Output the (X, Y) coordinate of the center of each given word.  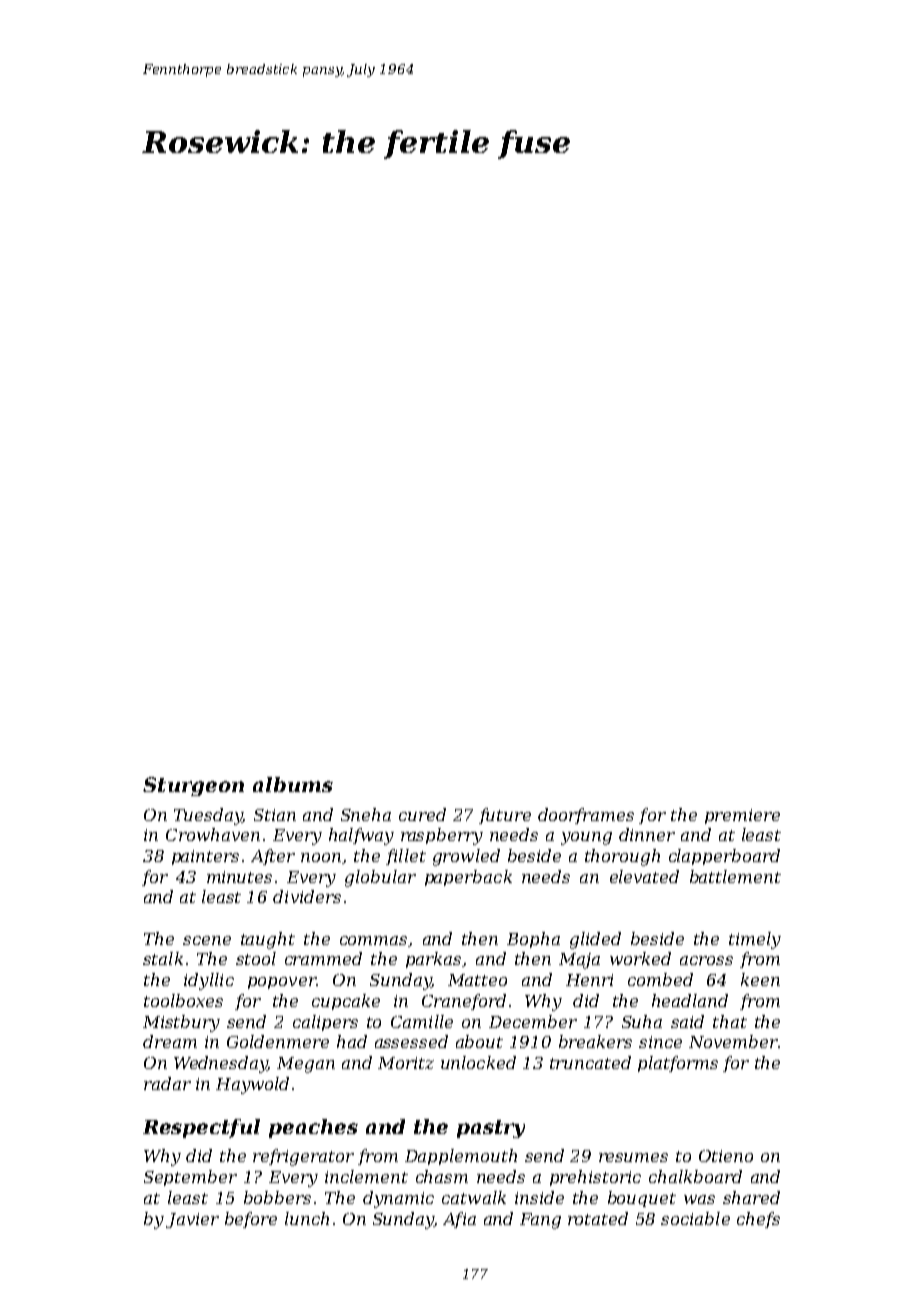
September (190, 1178)
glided (595, 940)
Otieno (726, 1156)
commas (373, 940)
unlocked (478, 1062)
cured (422, 814)
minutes (239, 877)
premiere (742, 816)
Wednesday (221, 1064)
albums (293, 784)
